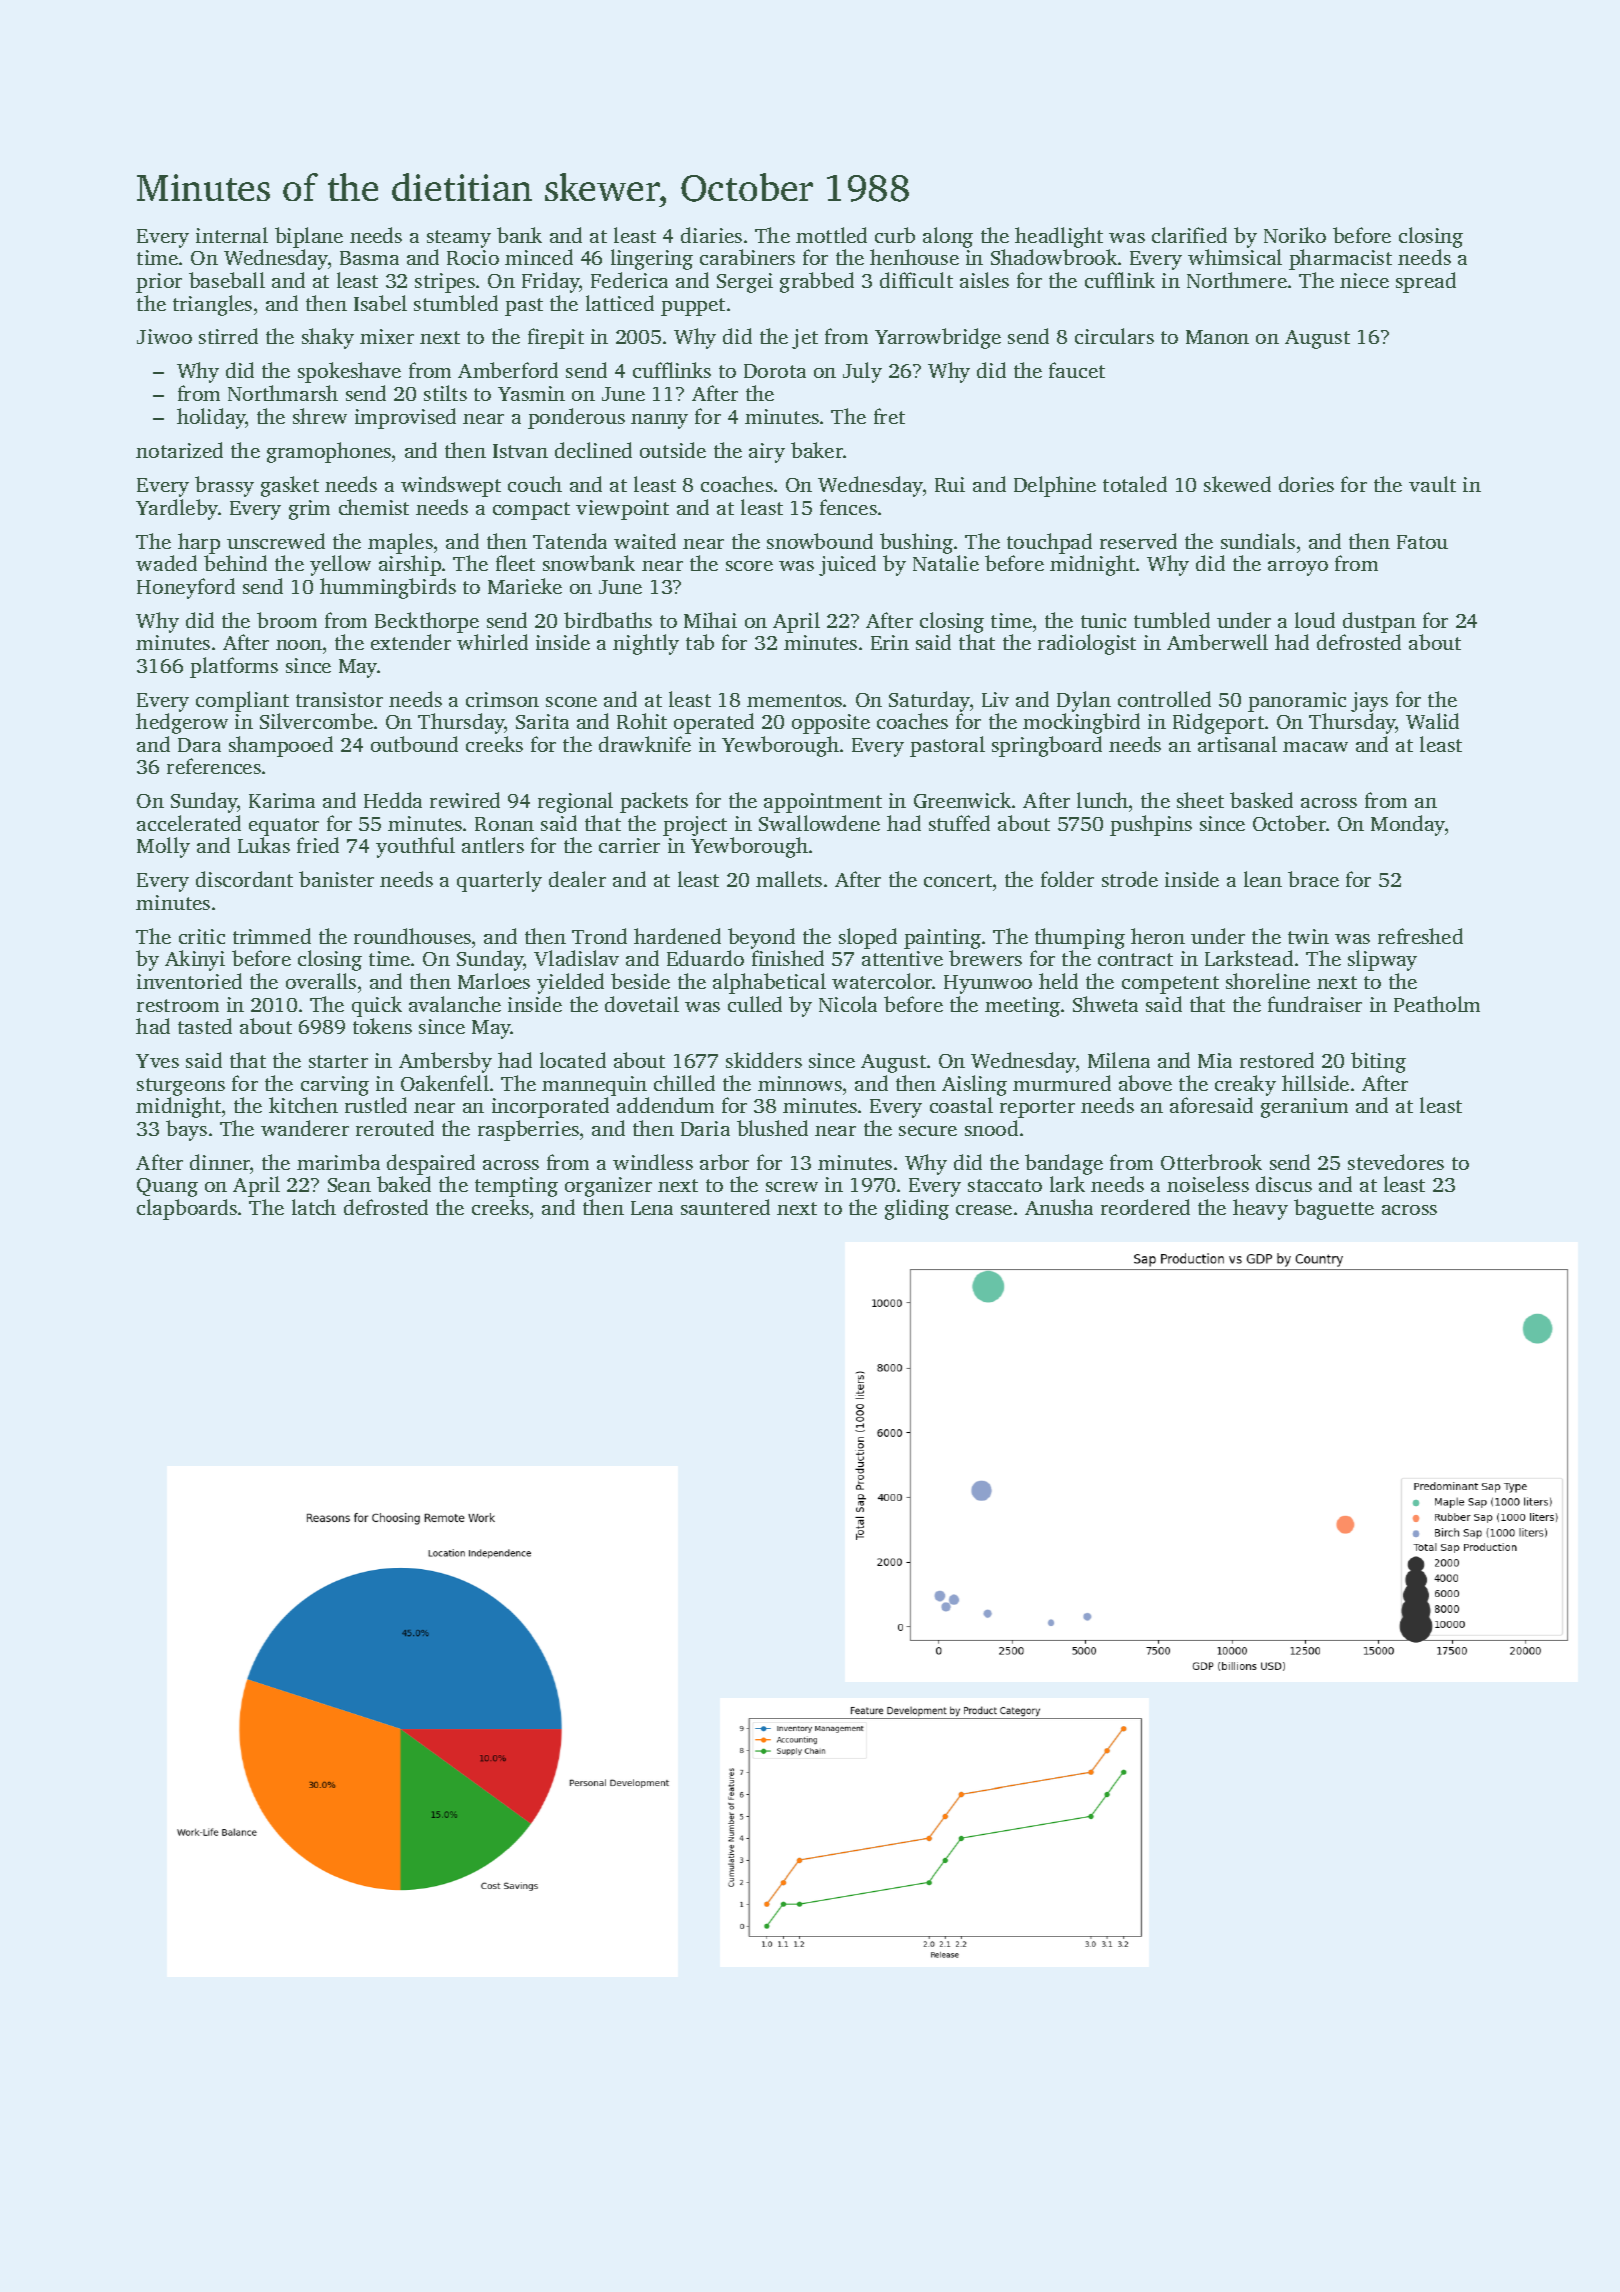 The width and height of the screenshot is (1620, 2292). Describe the element at coordinates (962, 800) in the screenshot. I see `Greenwick` at that location.
